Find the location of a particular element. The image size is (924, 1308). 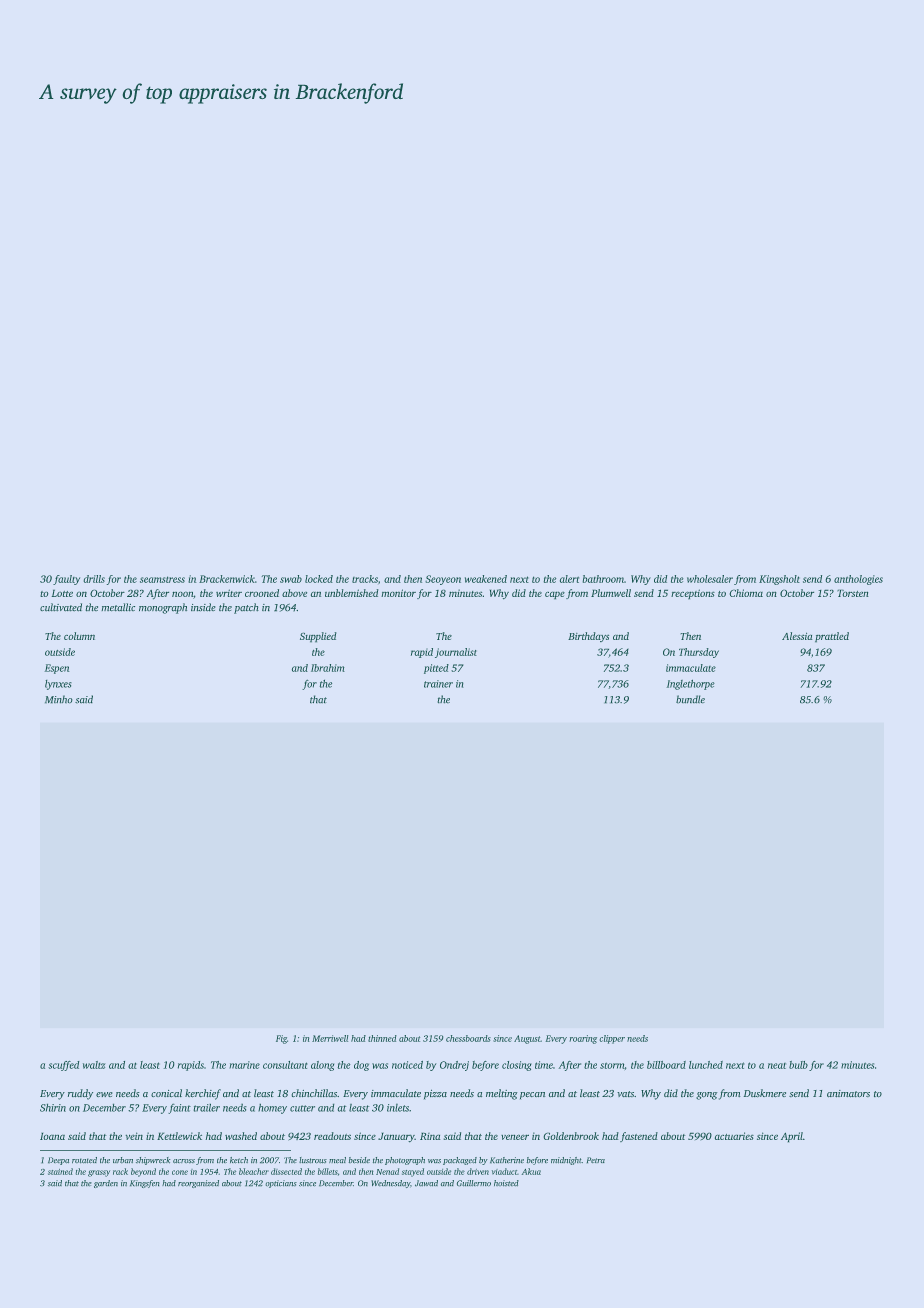

washed is located at coordinates (241, 1136).
